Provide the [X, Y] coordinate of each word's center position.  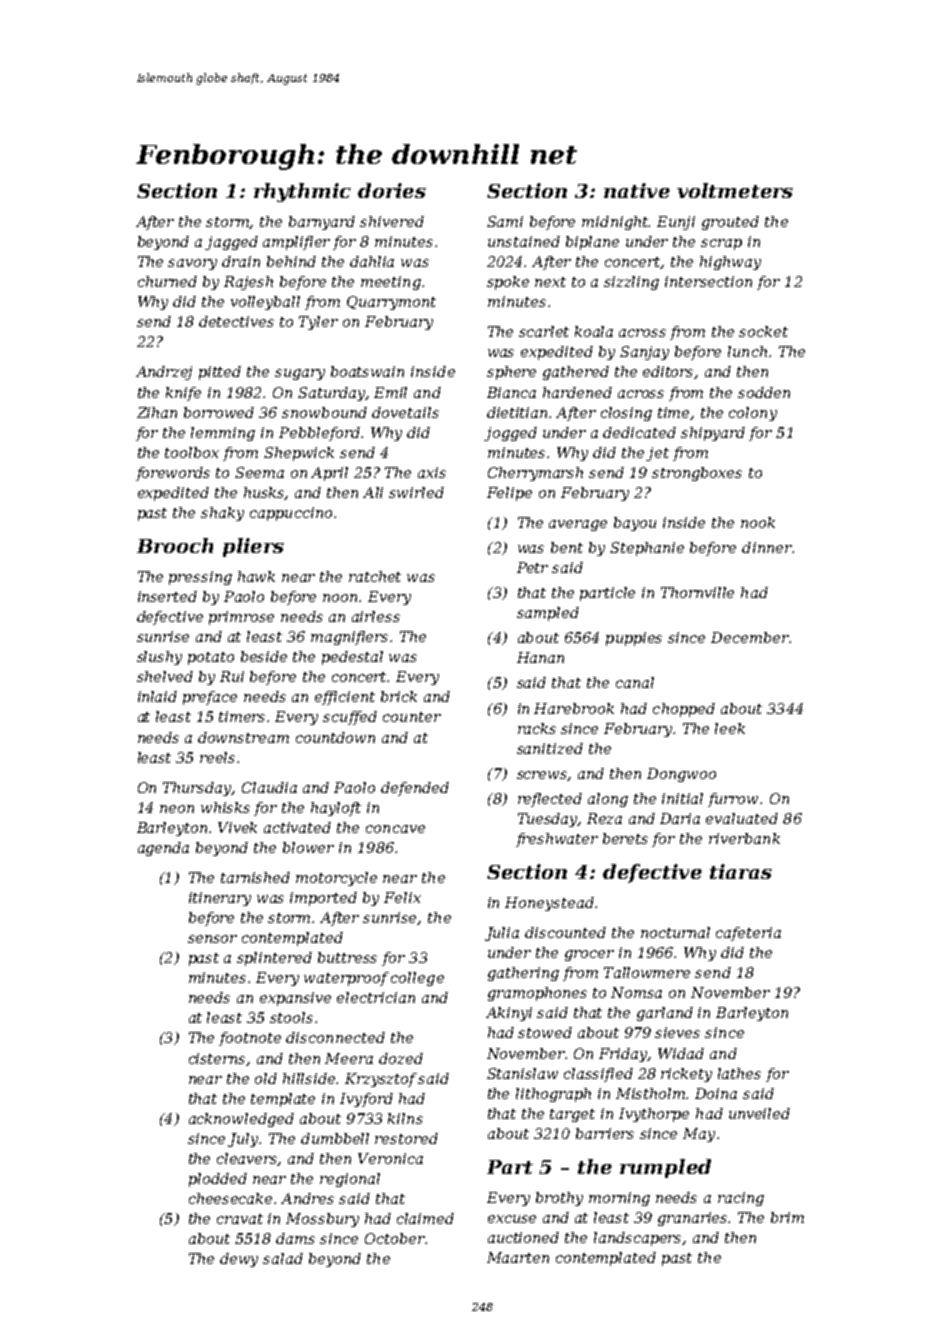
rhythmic [302, 192]
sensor [212, 939]
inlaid [157, 696]
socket [763, 331]
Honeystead [549, 904]
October [395, 1238]
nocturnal [675, 932]
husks [264, 493]
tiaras [741, 871]
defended [415, 789]
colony [753, 414]
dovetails [405, 412]
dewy [239, 1260]
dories [392, 190]
